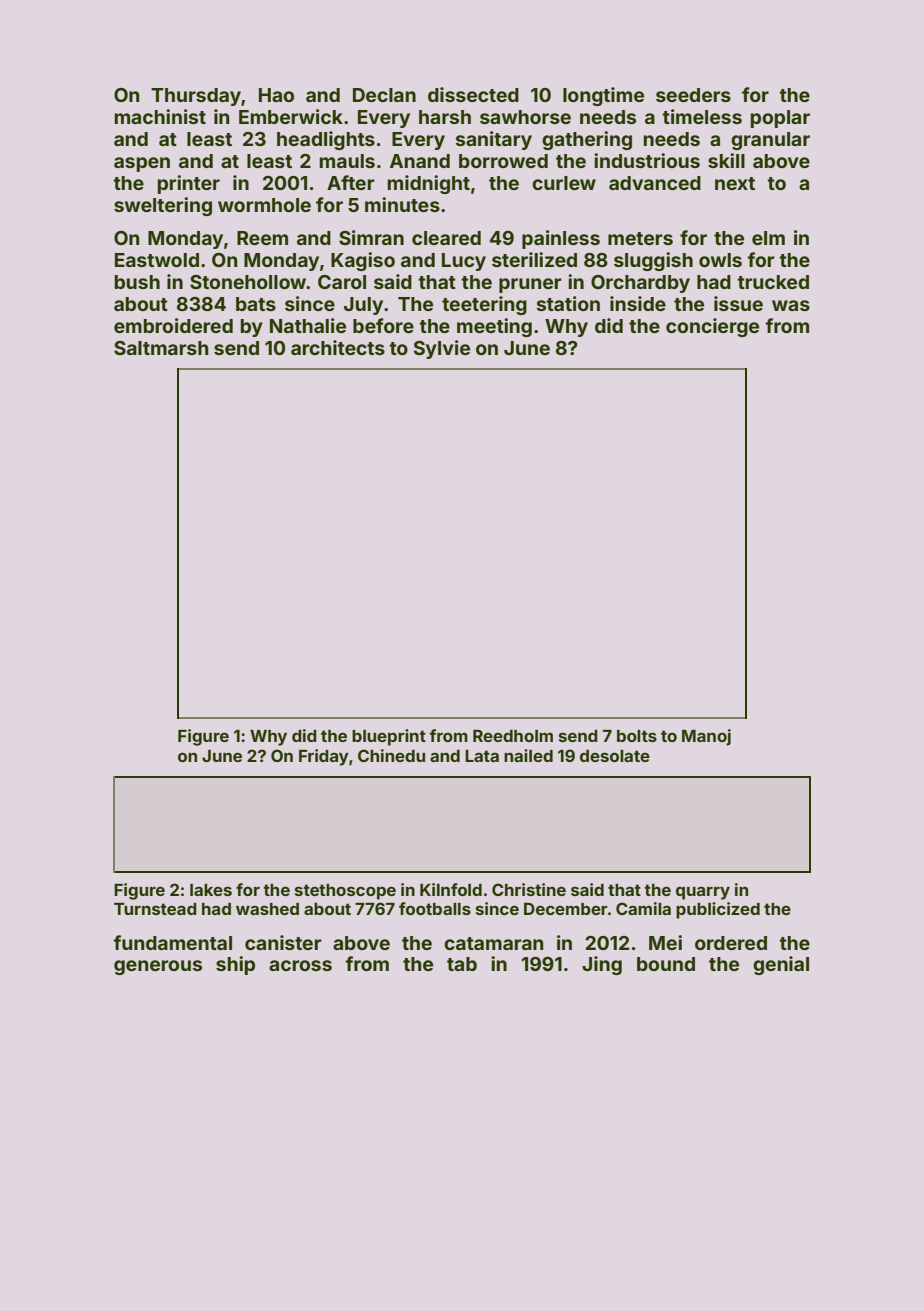 This page has width=924, height=1311. What do you see at coordinates (324, 757) in the page?
I see `Friday` at bounding box center [324, 757].
